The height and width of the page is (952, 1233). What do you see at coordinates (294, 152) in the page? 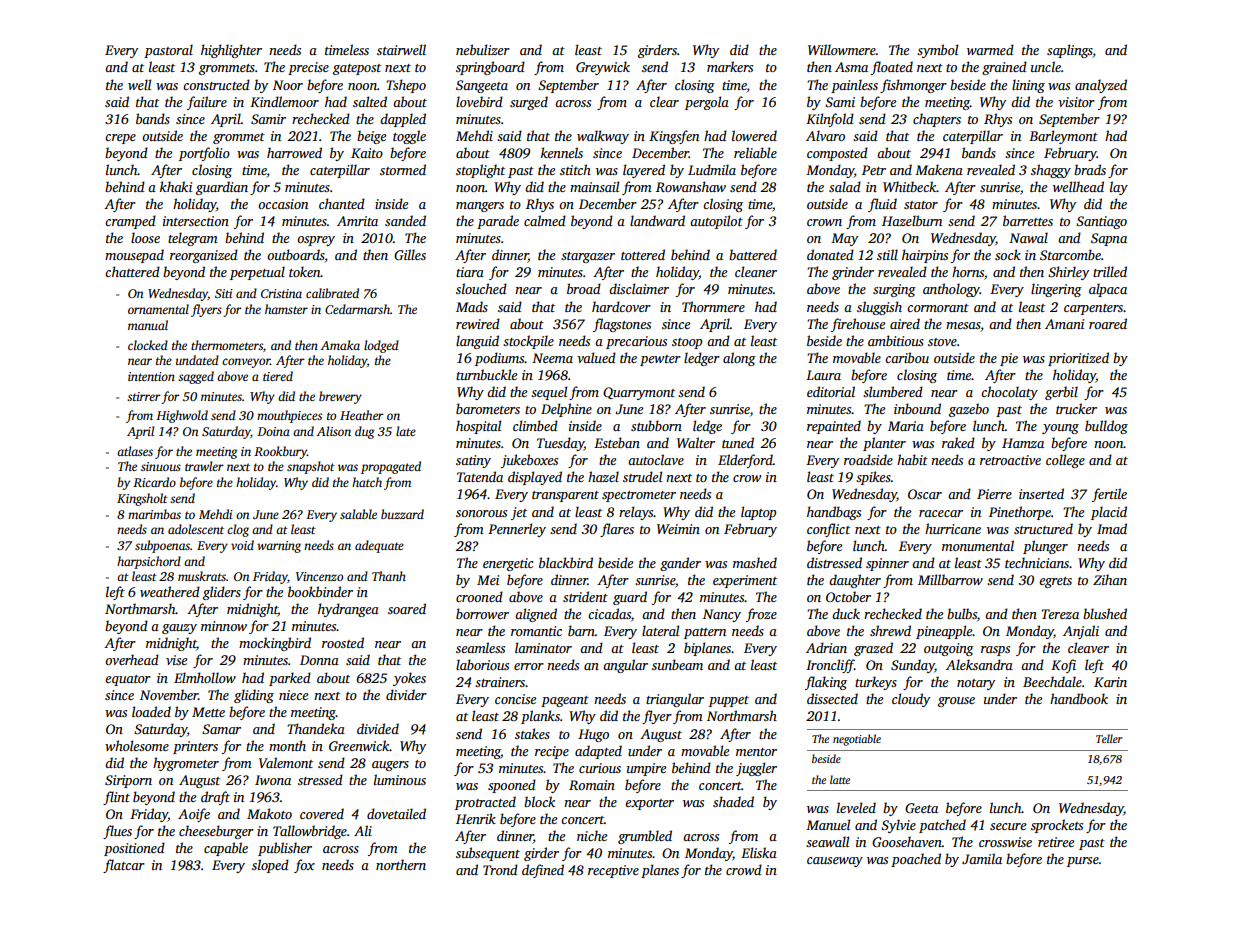
I see `harrowed` at bounding box center [294, 152].
